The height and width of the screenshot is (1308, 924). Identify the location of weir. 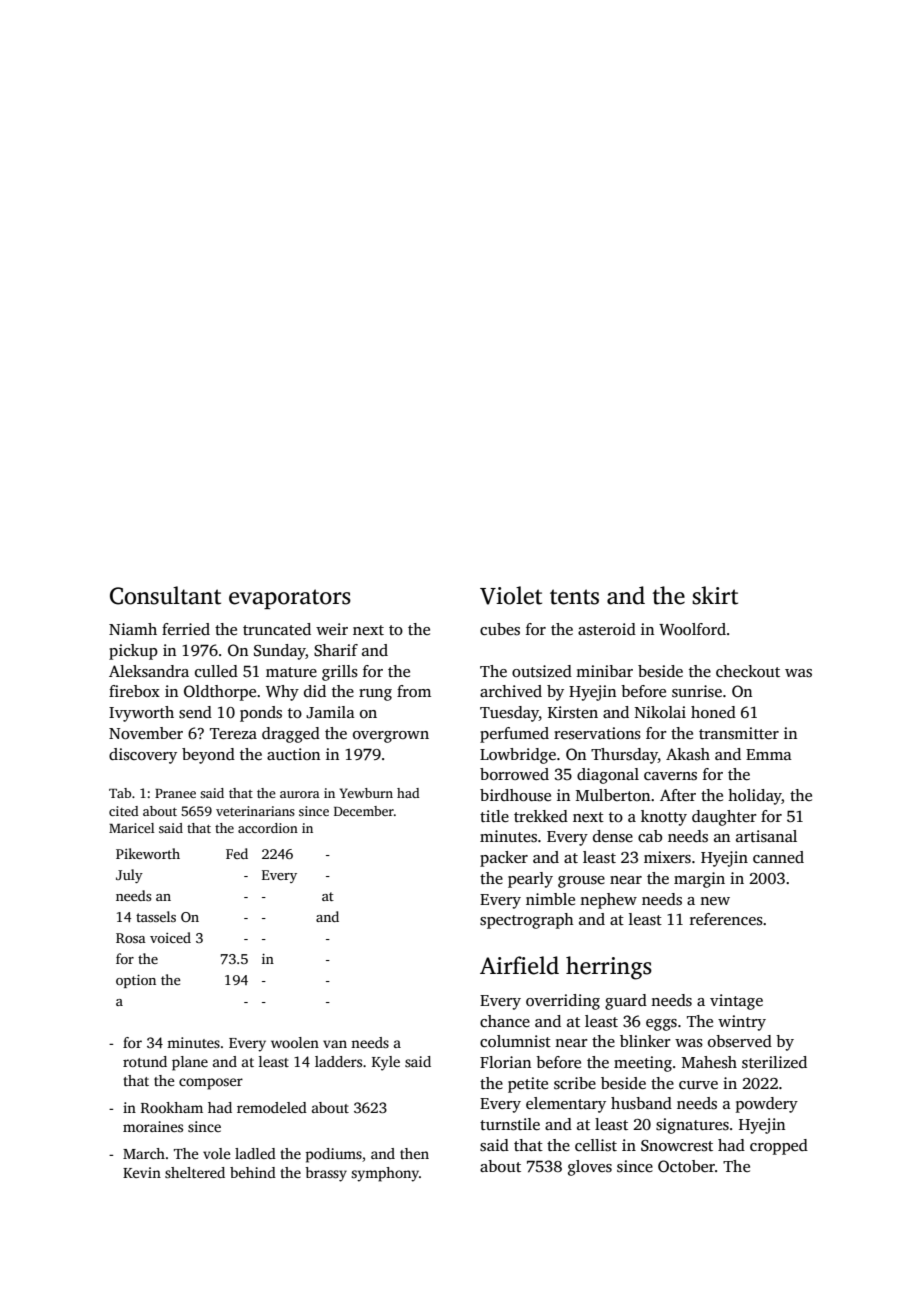
(332, 629).
